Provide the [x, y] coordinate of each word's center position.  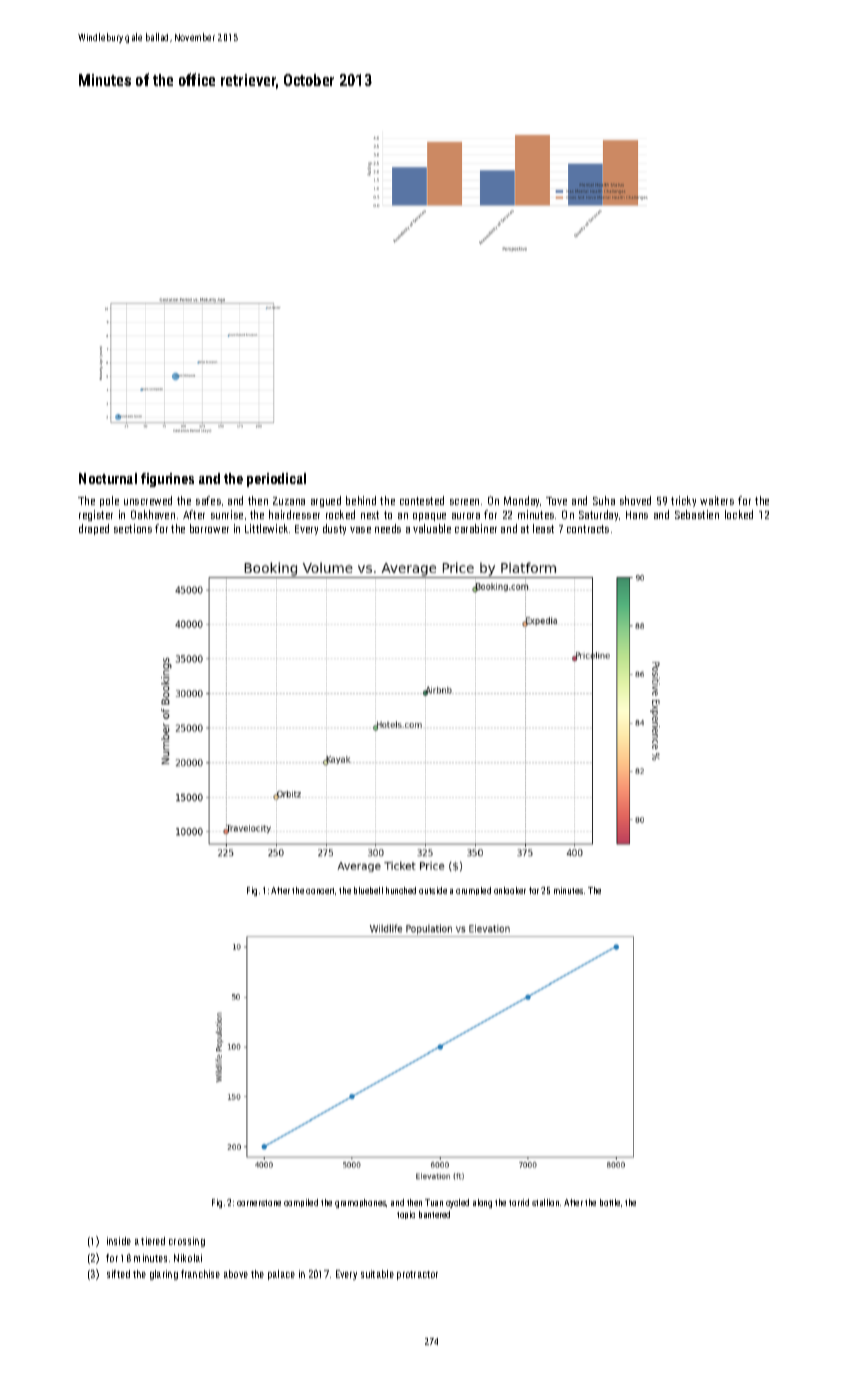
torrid [519, 1202]
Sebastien [697, 514]
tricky [683, 501]
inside [119, 1241]
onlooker [510, 890]
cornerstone [259, 1203]
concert [320, 891]
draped [94, 529]
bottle [610, 1202]
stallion [545, 1202]
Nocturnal [108, 478]
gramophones [361, 1203]
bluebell [368, 890]
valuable [432, 528]
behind [361, 500]
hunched [401, 890]
